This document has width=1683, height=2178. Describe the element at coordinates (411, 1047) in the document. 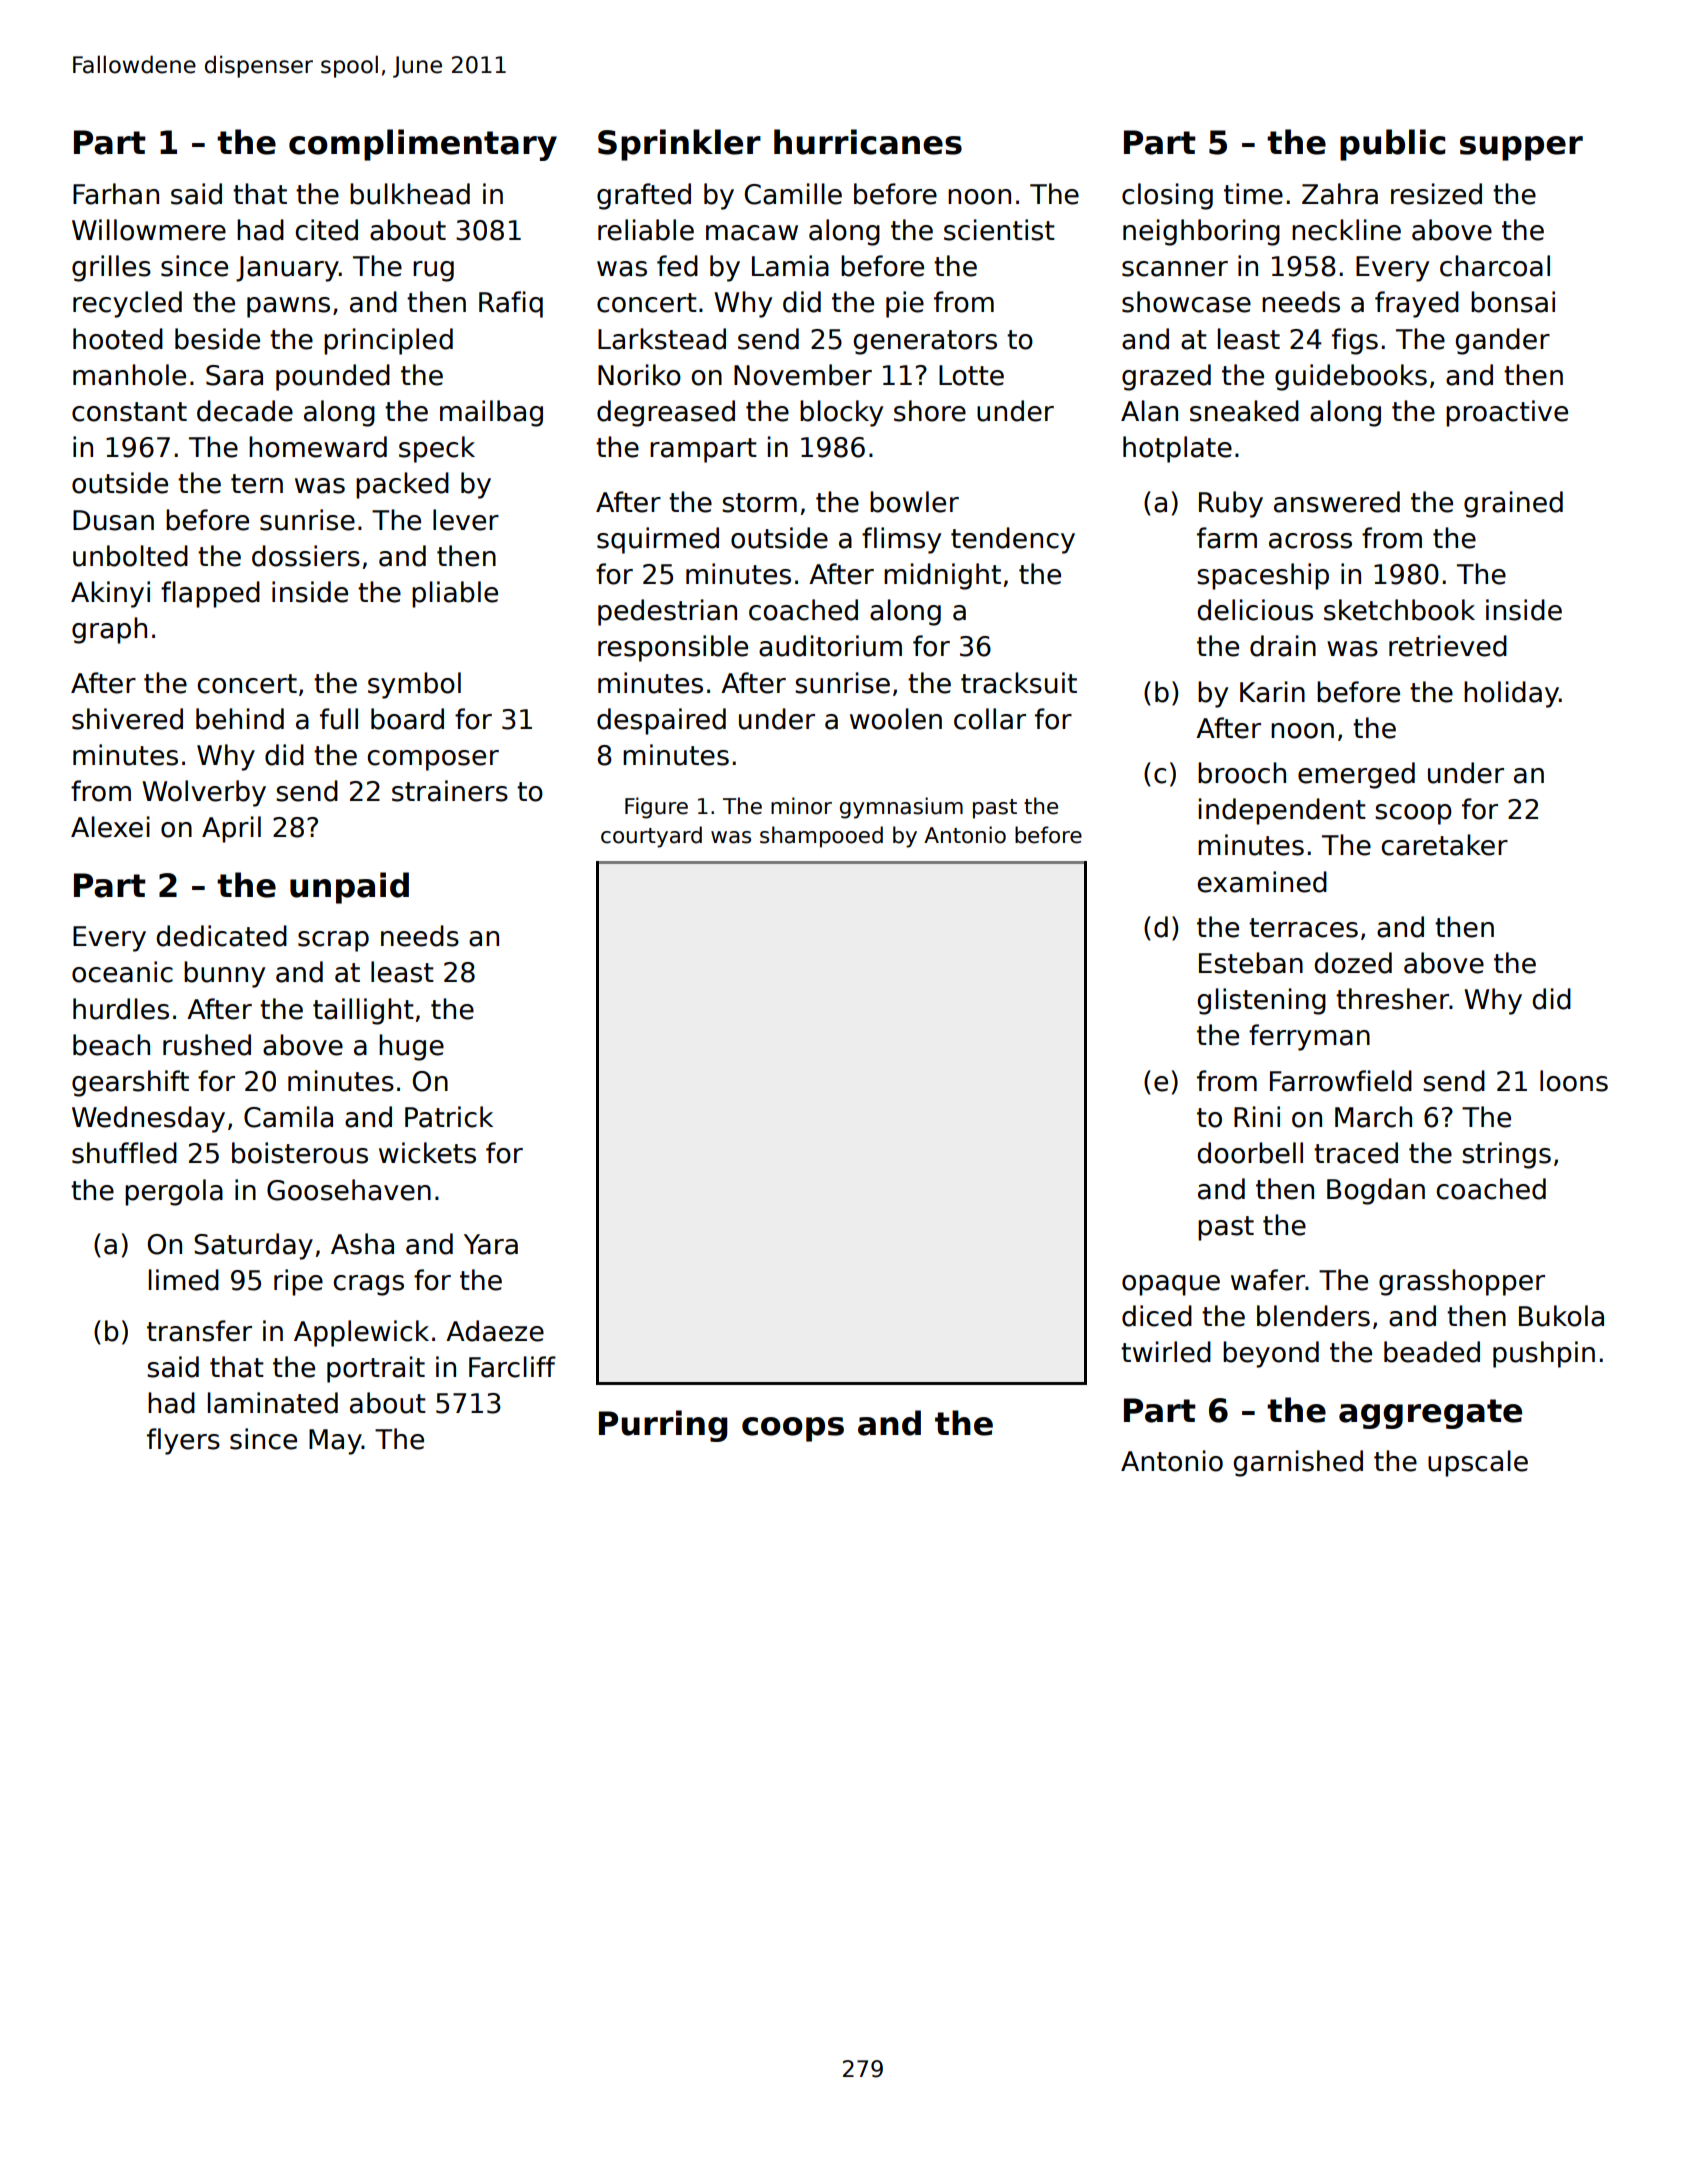

I see `huge` at that location.
